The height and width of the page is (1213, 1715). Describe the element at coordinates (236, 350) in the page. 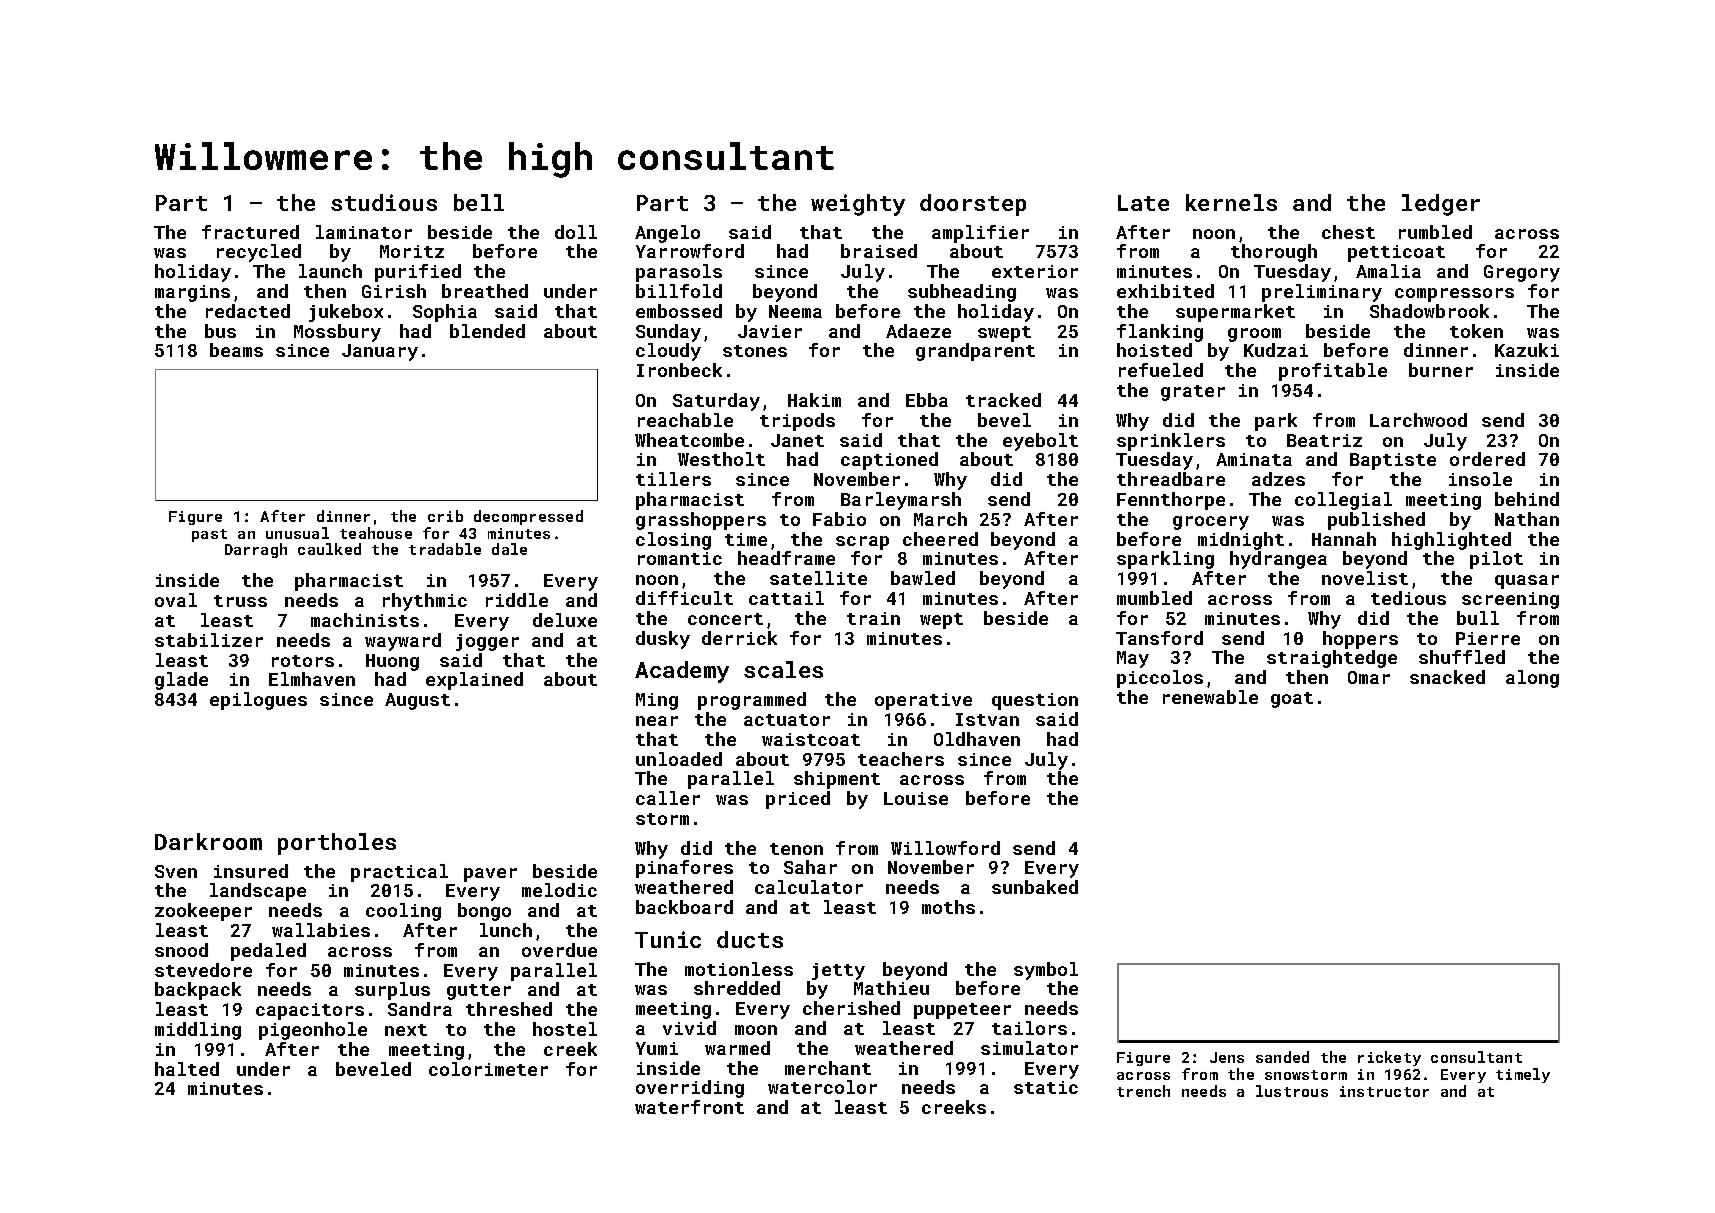

I see `beams` at that location.
